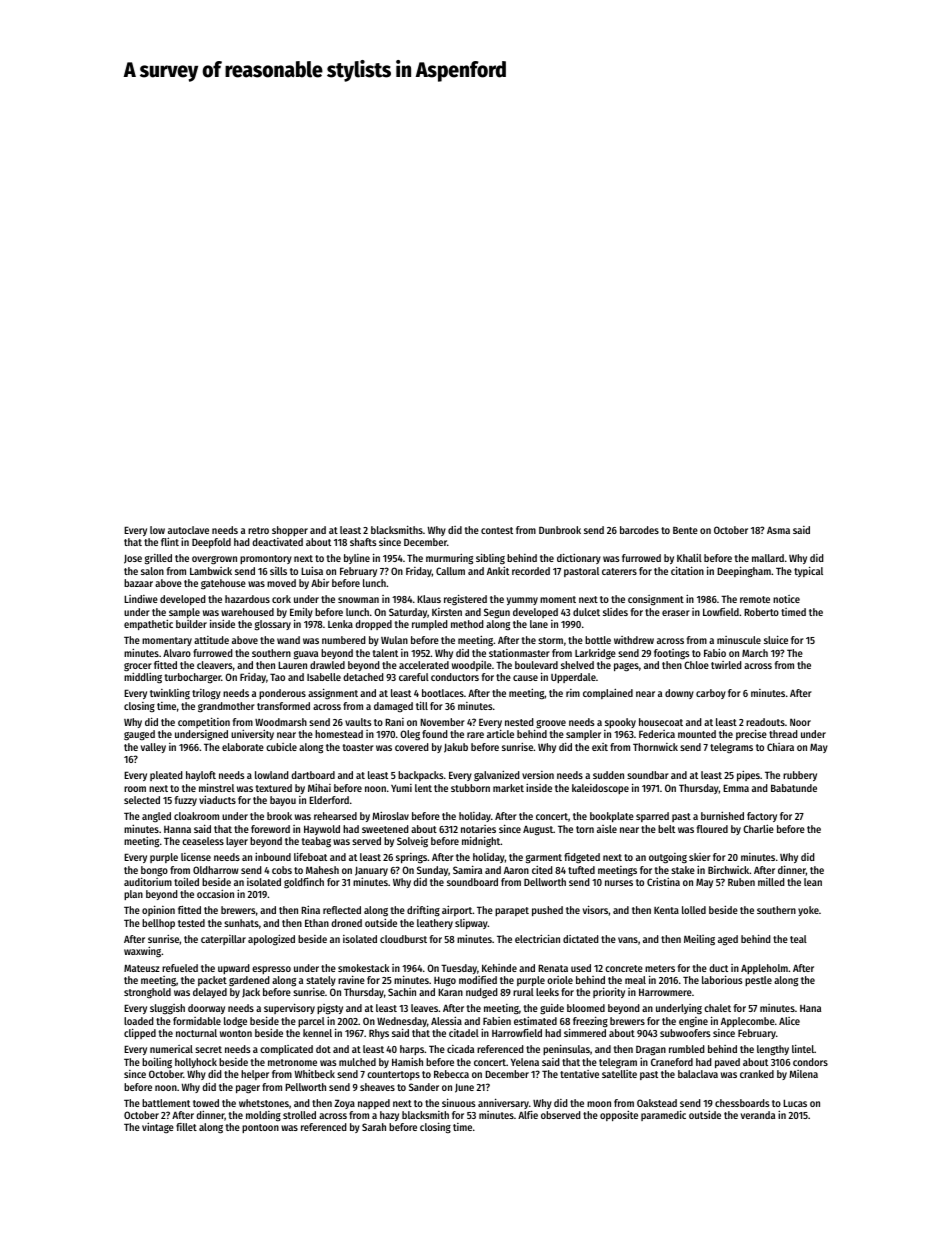  Describe the element at coordinates (497, 530) in the screenshot. I see `contest` at that location.
